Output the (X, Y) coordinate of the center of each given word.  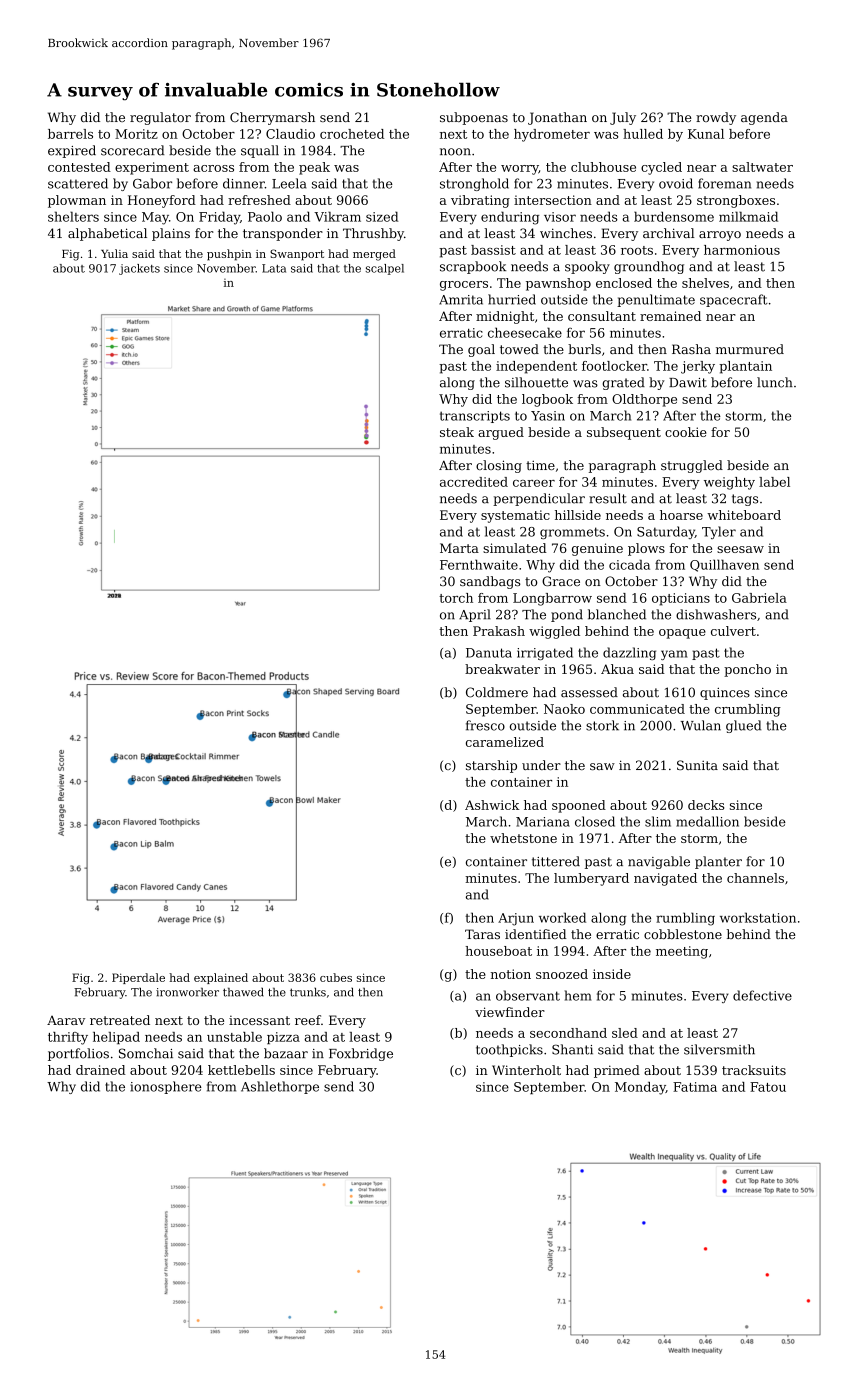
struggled (692, 466)
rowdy (716, 118)
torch (456, 598)
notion (511, 974)
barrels (70, 134)
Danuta (489, 653)
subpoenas (474, 118)
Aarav (66, 1020)
